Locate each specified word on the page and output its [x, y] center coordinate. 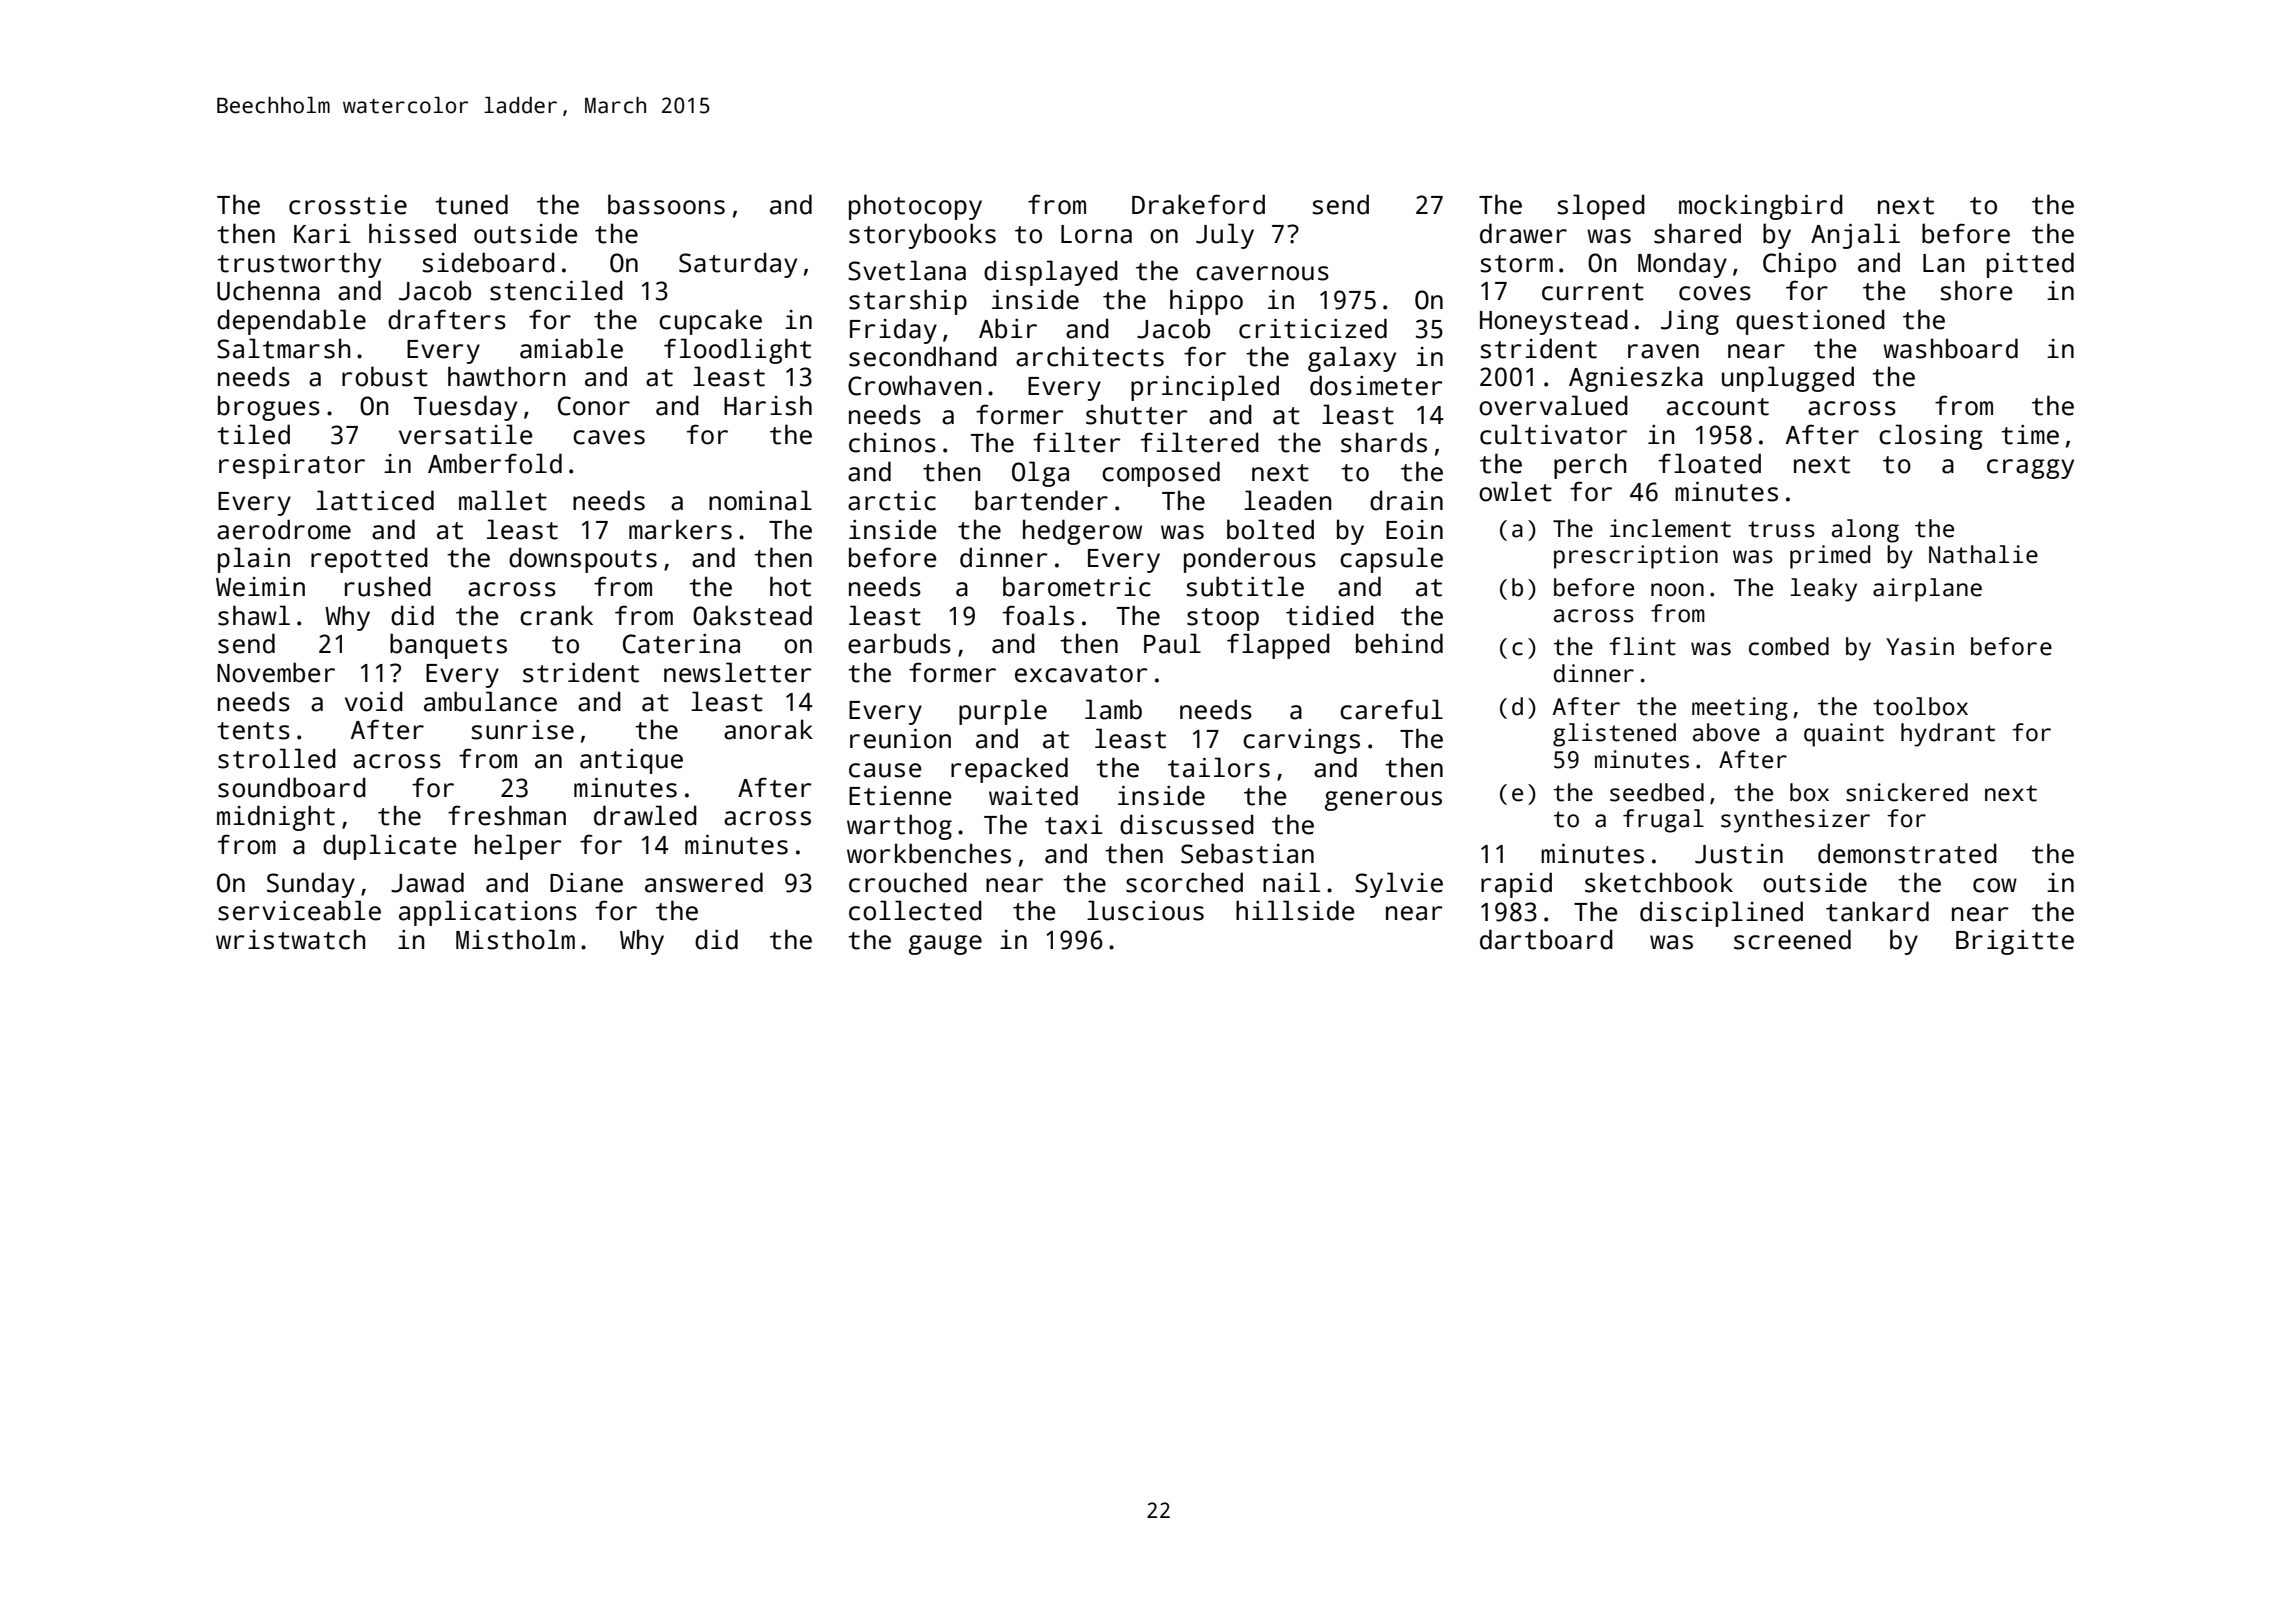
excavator [1081, 674]
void [374, 701]
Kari [322, 234]
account [1718, 407]
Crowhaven [914, 385]
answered [704, 882]
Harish [768, 405]
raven [1663, 351]
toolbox [1920, 706]
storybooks [922, 236]
